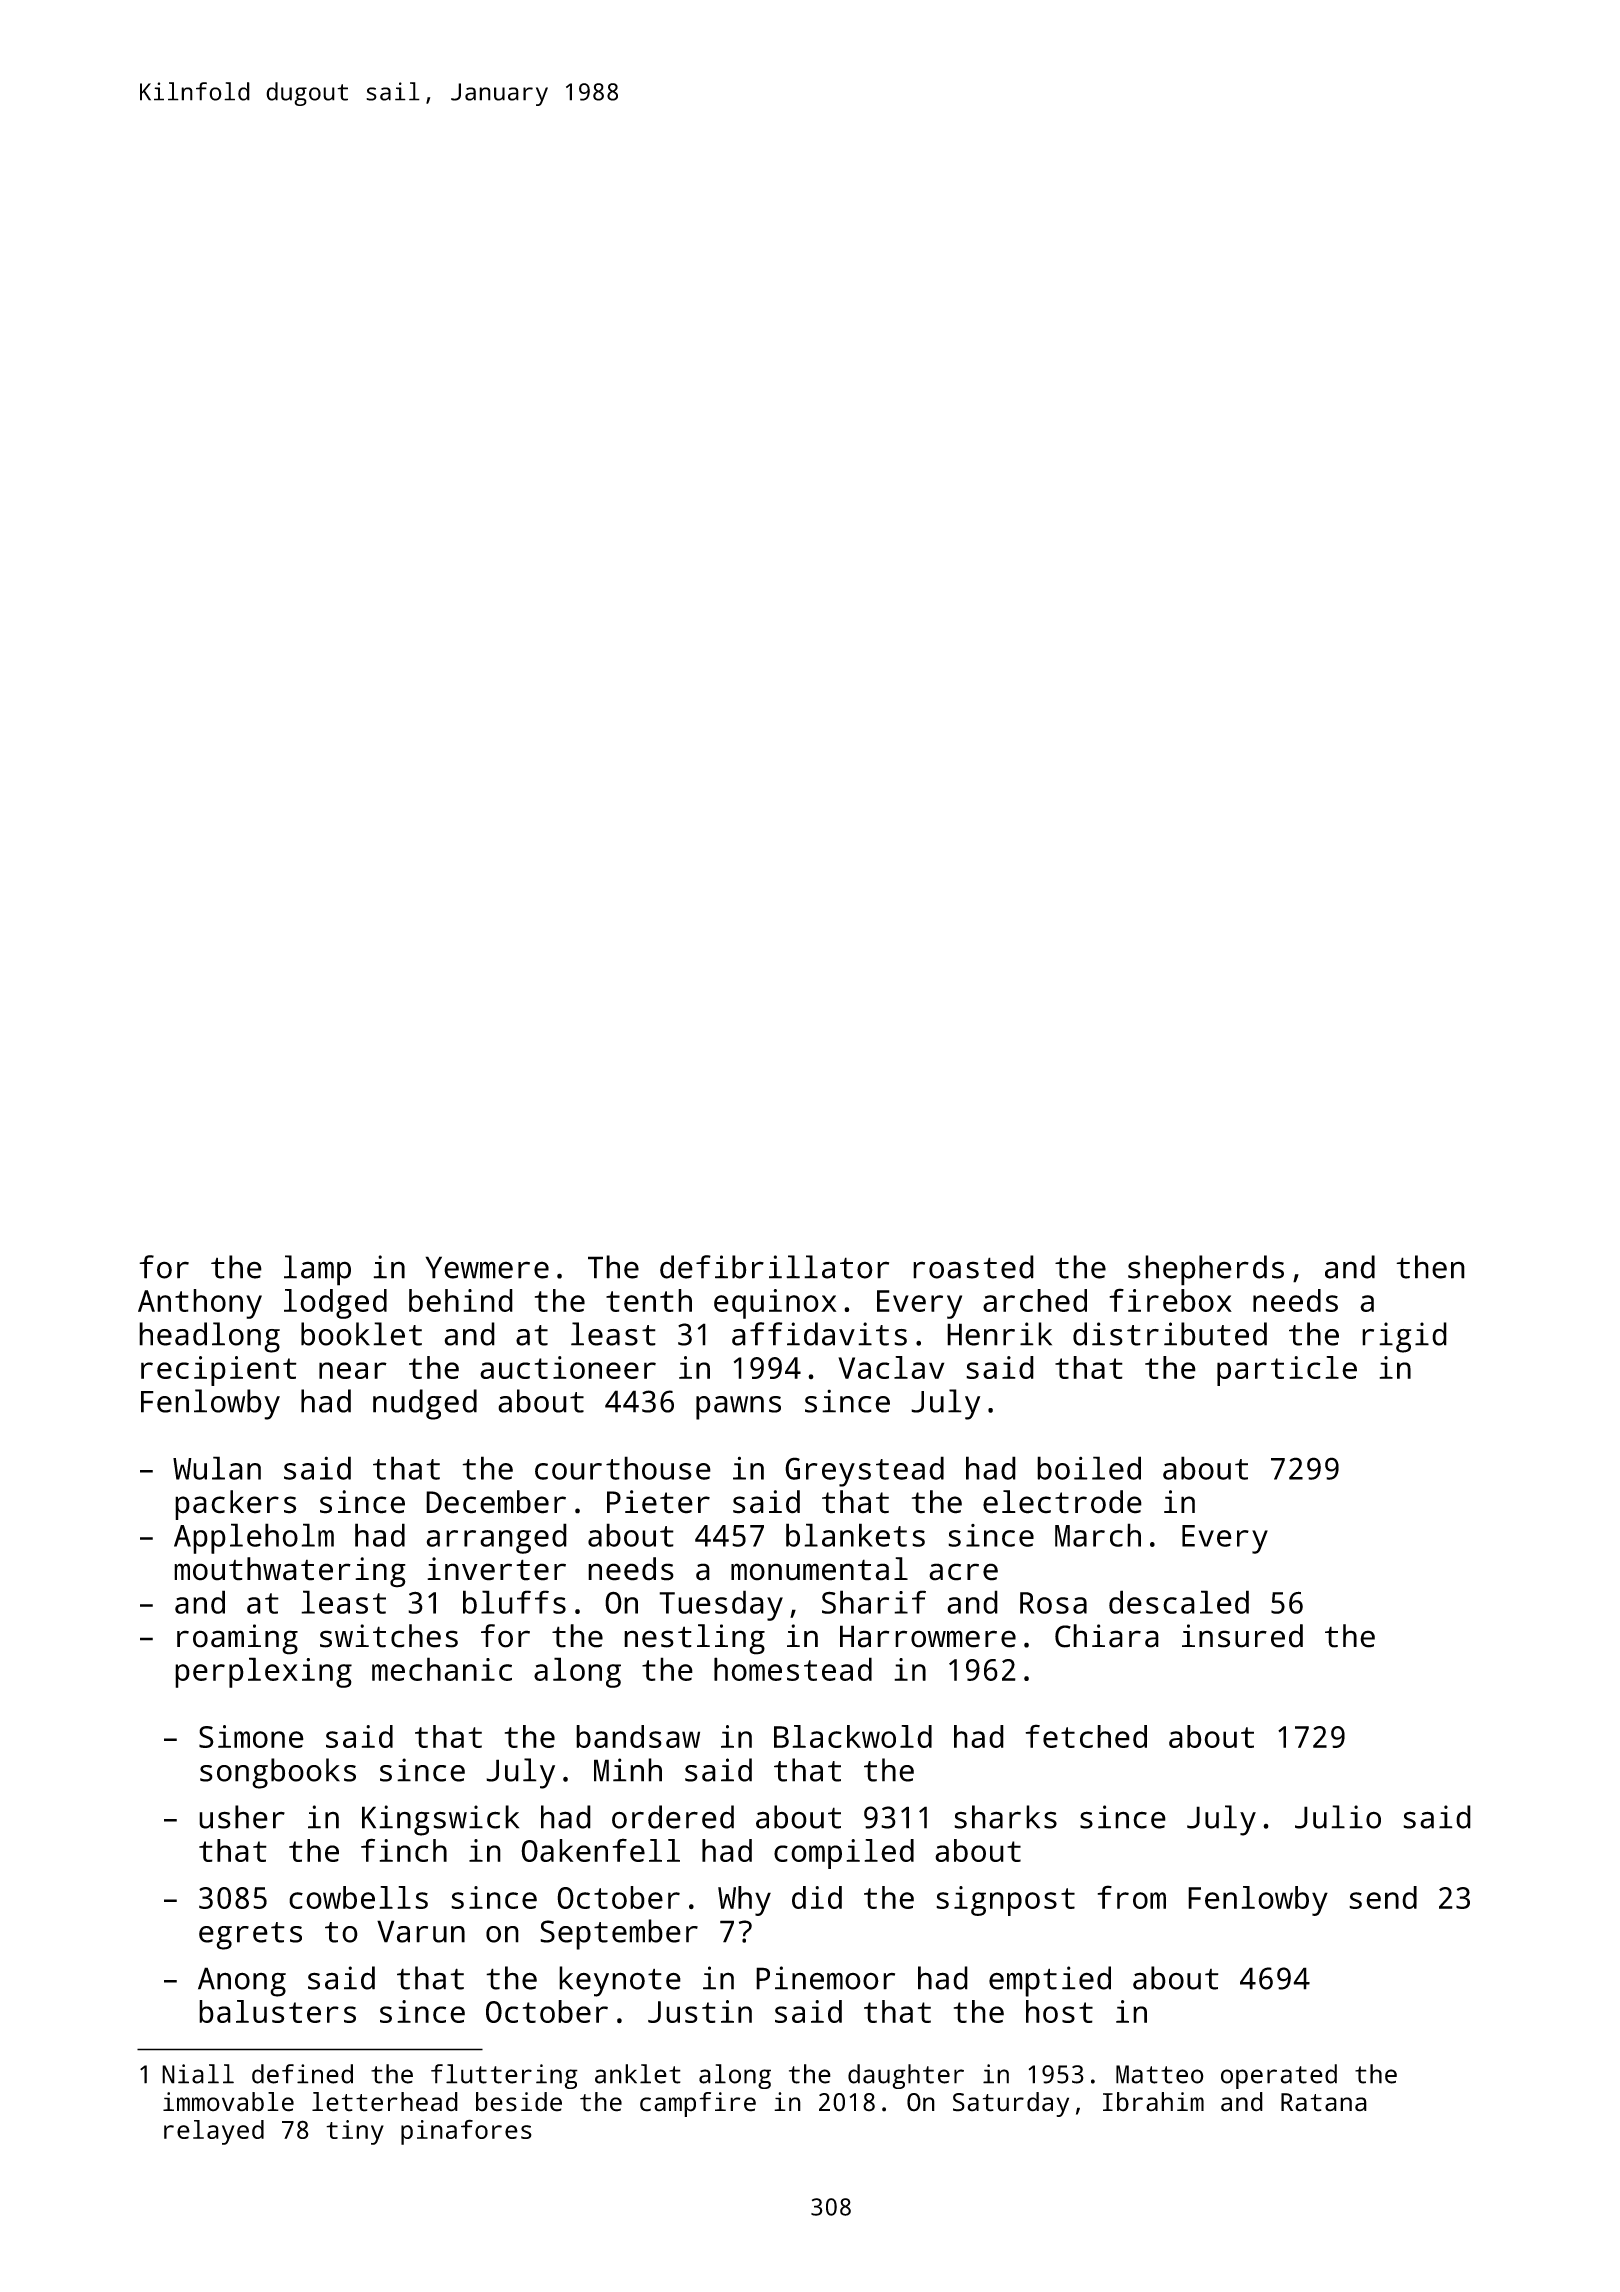  What do you see at coordinates (1242, 1636) in the page?
I see `insured` at bounding box center [1242, 1636].
